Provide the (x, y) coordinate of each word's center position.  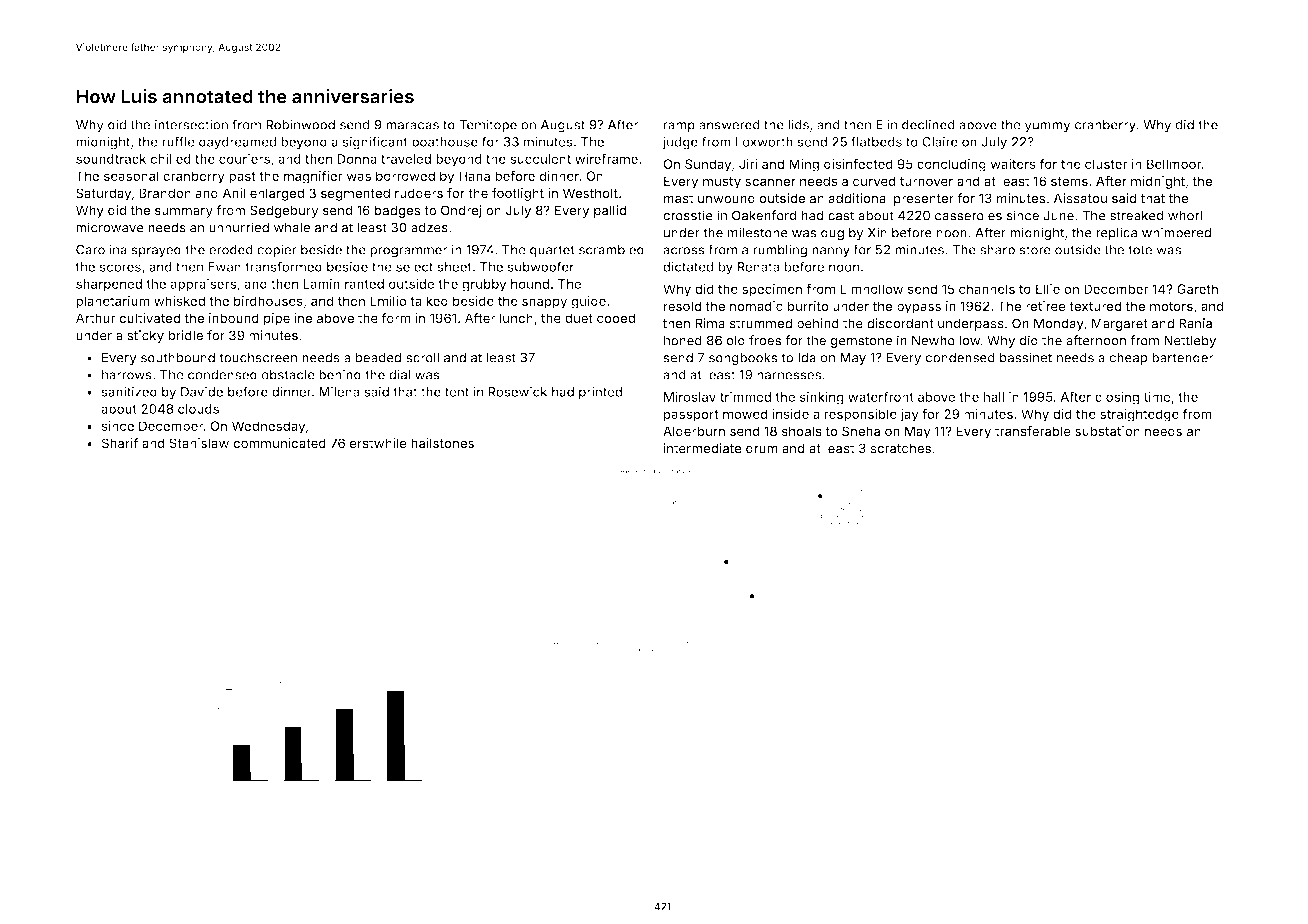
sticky (145, 336)
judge (680, 143)
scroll (422, 358)
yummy (1048, 127)
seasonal (131, 176)
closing (1117, 398)
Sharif (119, 443)
